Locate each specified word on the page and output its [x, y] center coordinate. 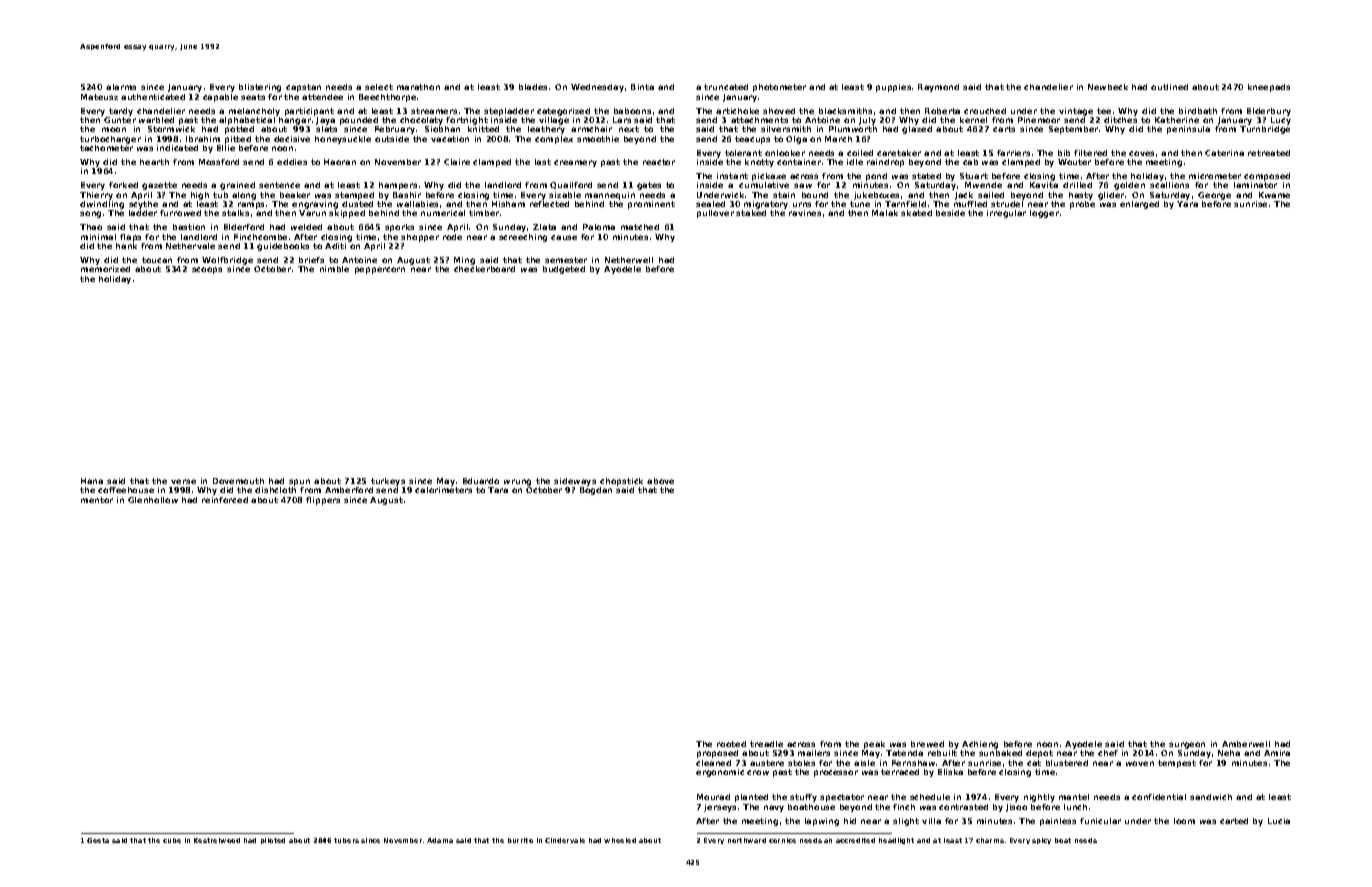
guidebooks [283, 247]
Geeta [98, 840]
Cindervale [565, 840]
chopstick [621, 482]
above [660, 481]
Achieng [980, 745]
